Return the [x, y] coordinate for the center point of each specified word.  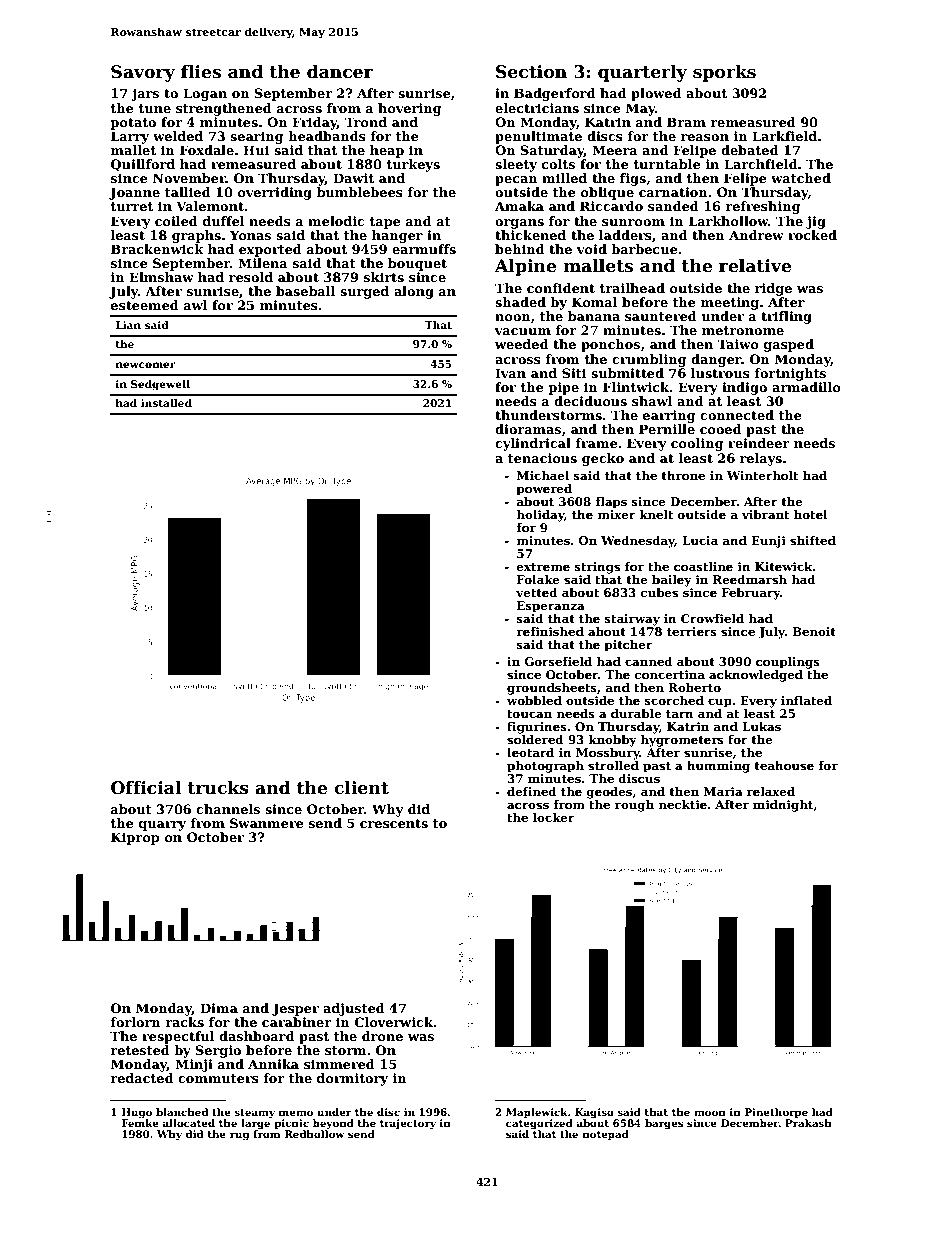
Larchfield [761, 164]
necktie [683, 804]
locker [554, 817]
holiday [540, 516]
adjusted [354, 1009]
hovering [409, 109]
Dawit [353, 178]
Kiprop [135, 838]
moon [710, 1113]
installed [166, 403]
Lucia [700, 540]
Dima [219, 1008]
